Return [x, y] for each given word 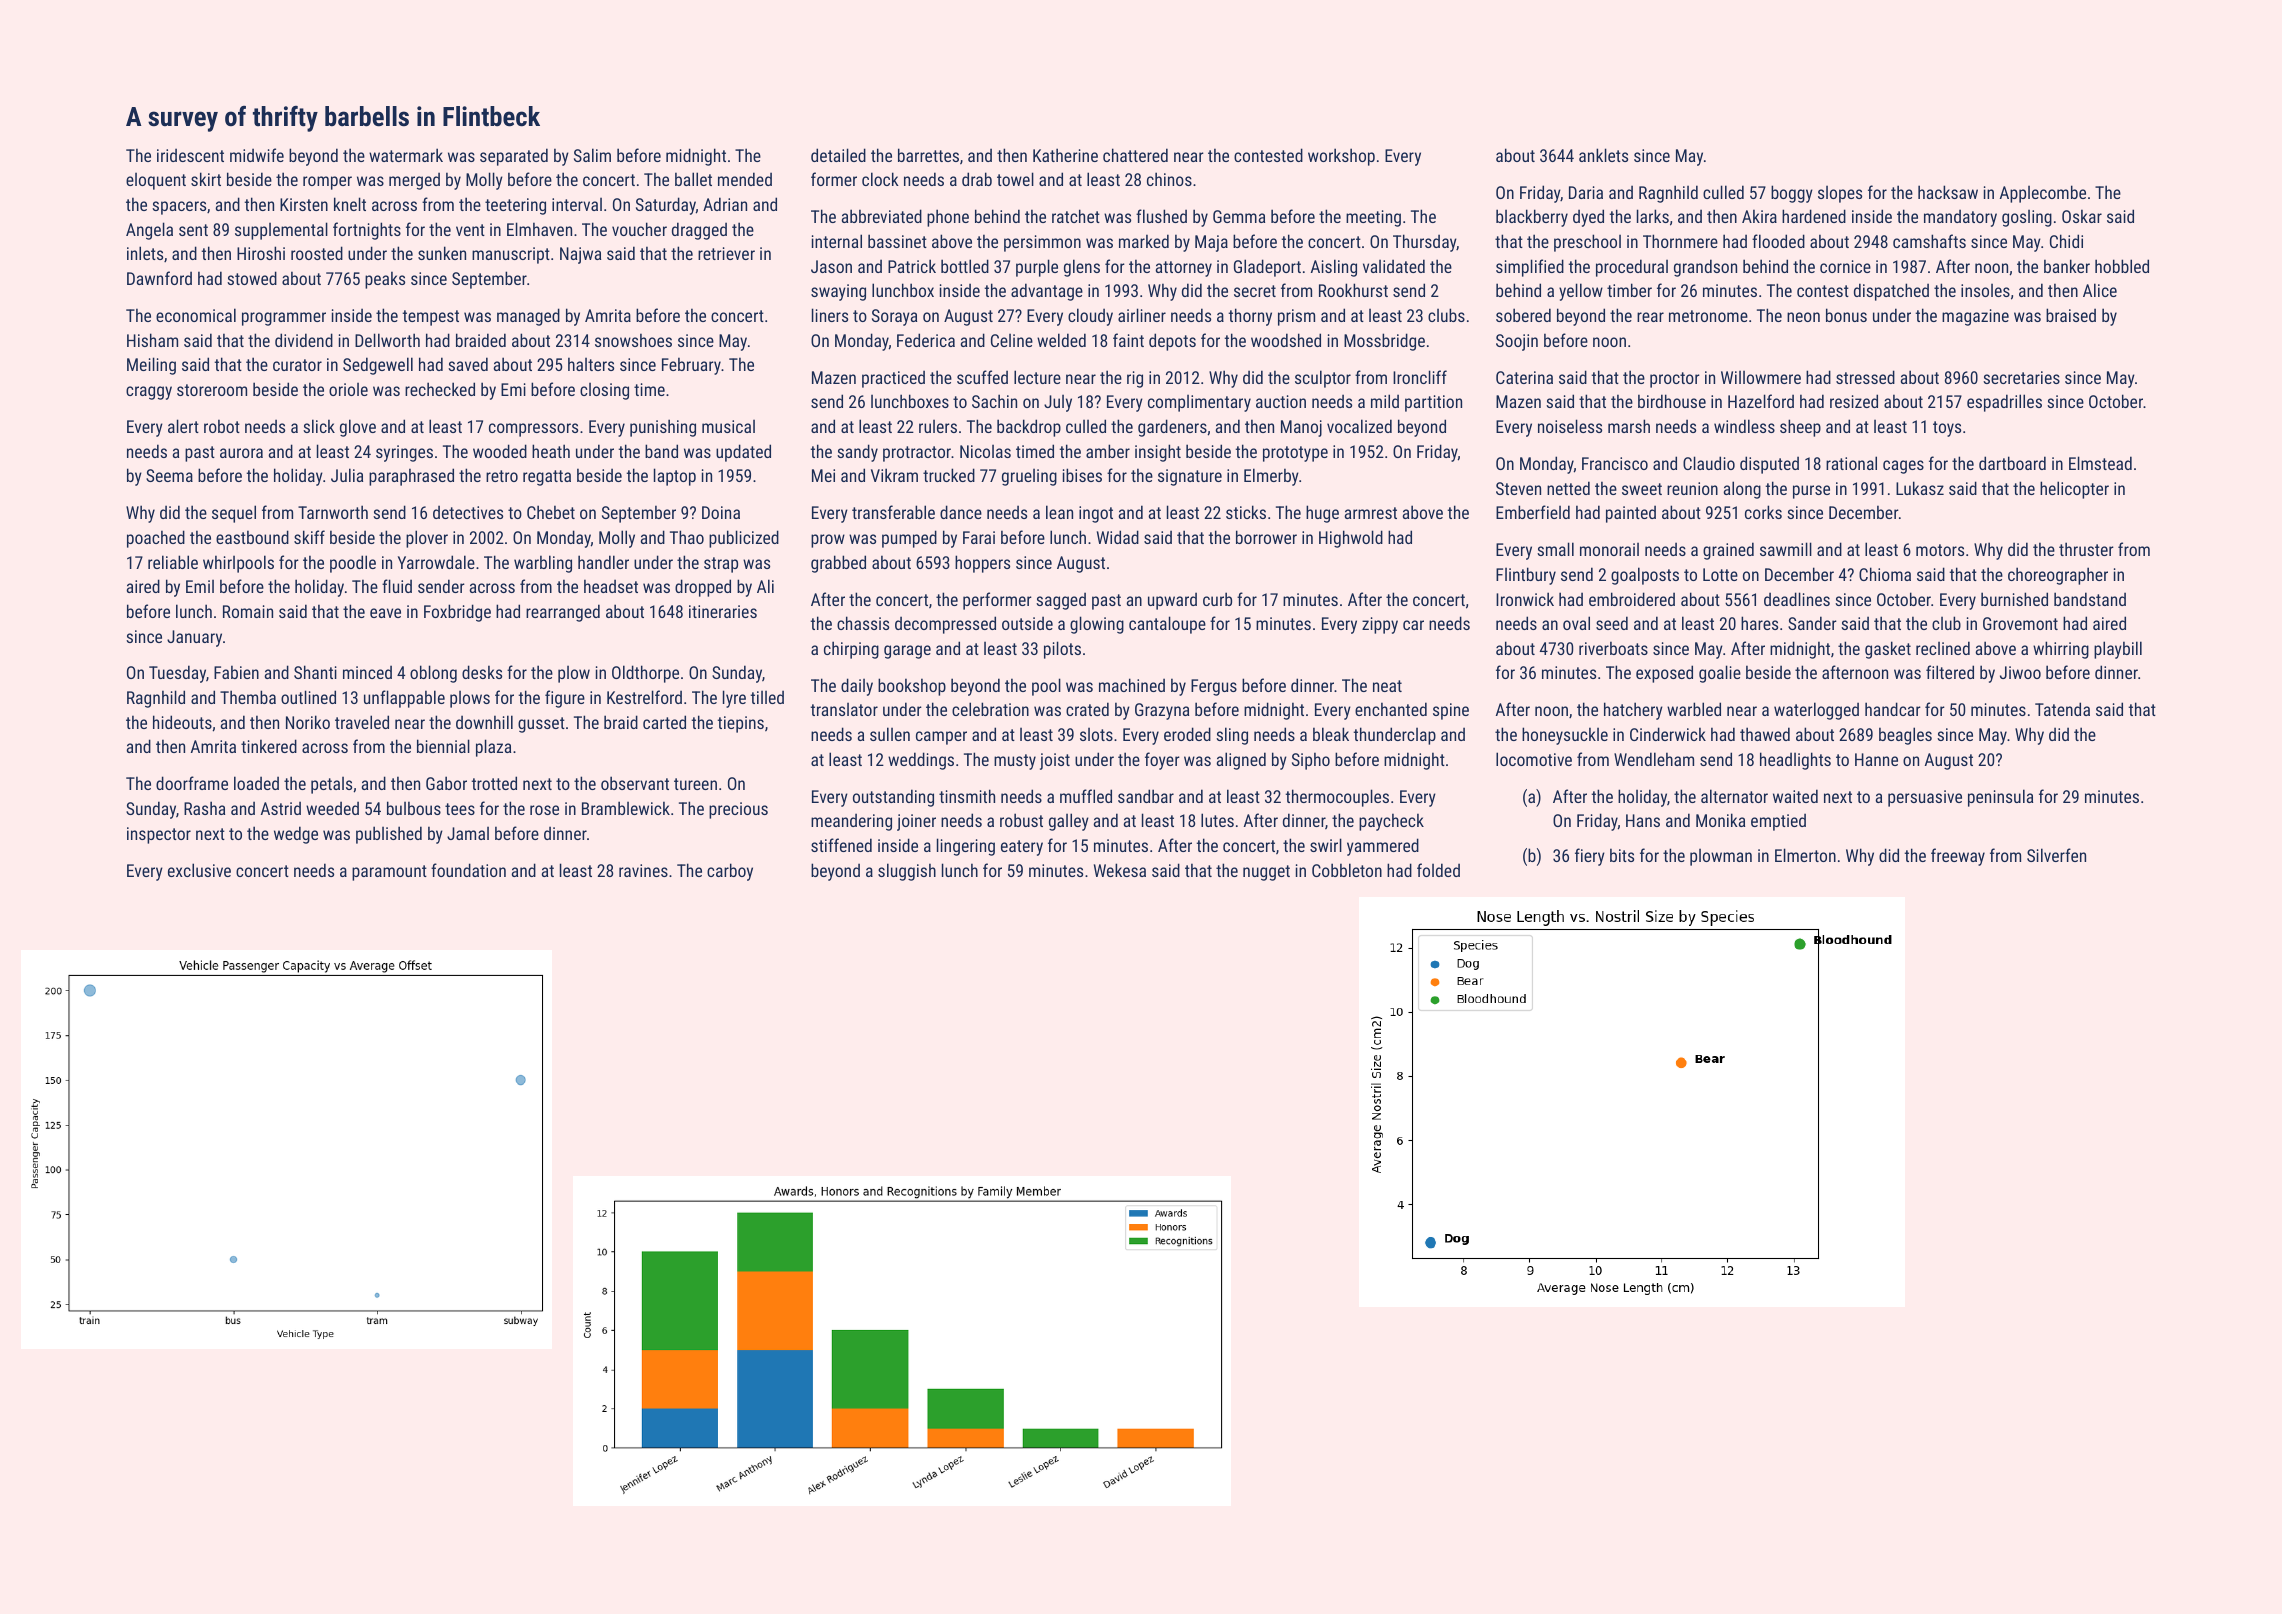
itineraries [723, 611]
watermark [406, 155]
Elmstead [2100, 463]
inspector [159, 835]
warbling [543, 564]
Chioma [1885, 574]
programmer [284, 319]
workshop [1341, 157]
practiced [893, 379]
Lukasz [1920, 488]
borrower [1266, 537]
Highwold [1351, 539]
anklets [1603, 155]
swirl [1326, 845]
